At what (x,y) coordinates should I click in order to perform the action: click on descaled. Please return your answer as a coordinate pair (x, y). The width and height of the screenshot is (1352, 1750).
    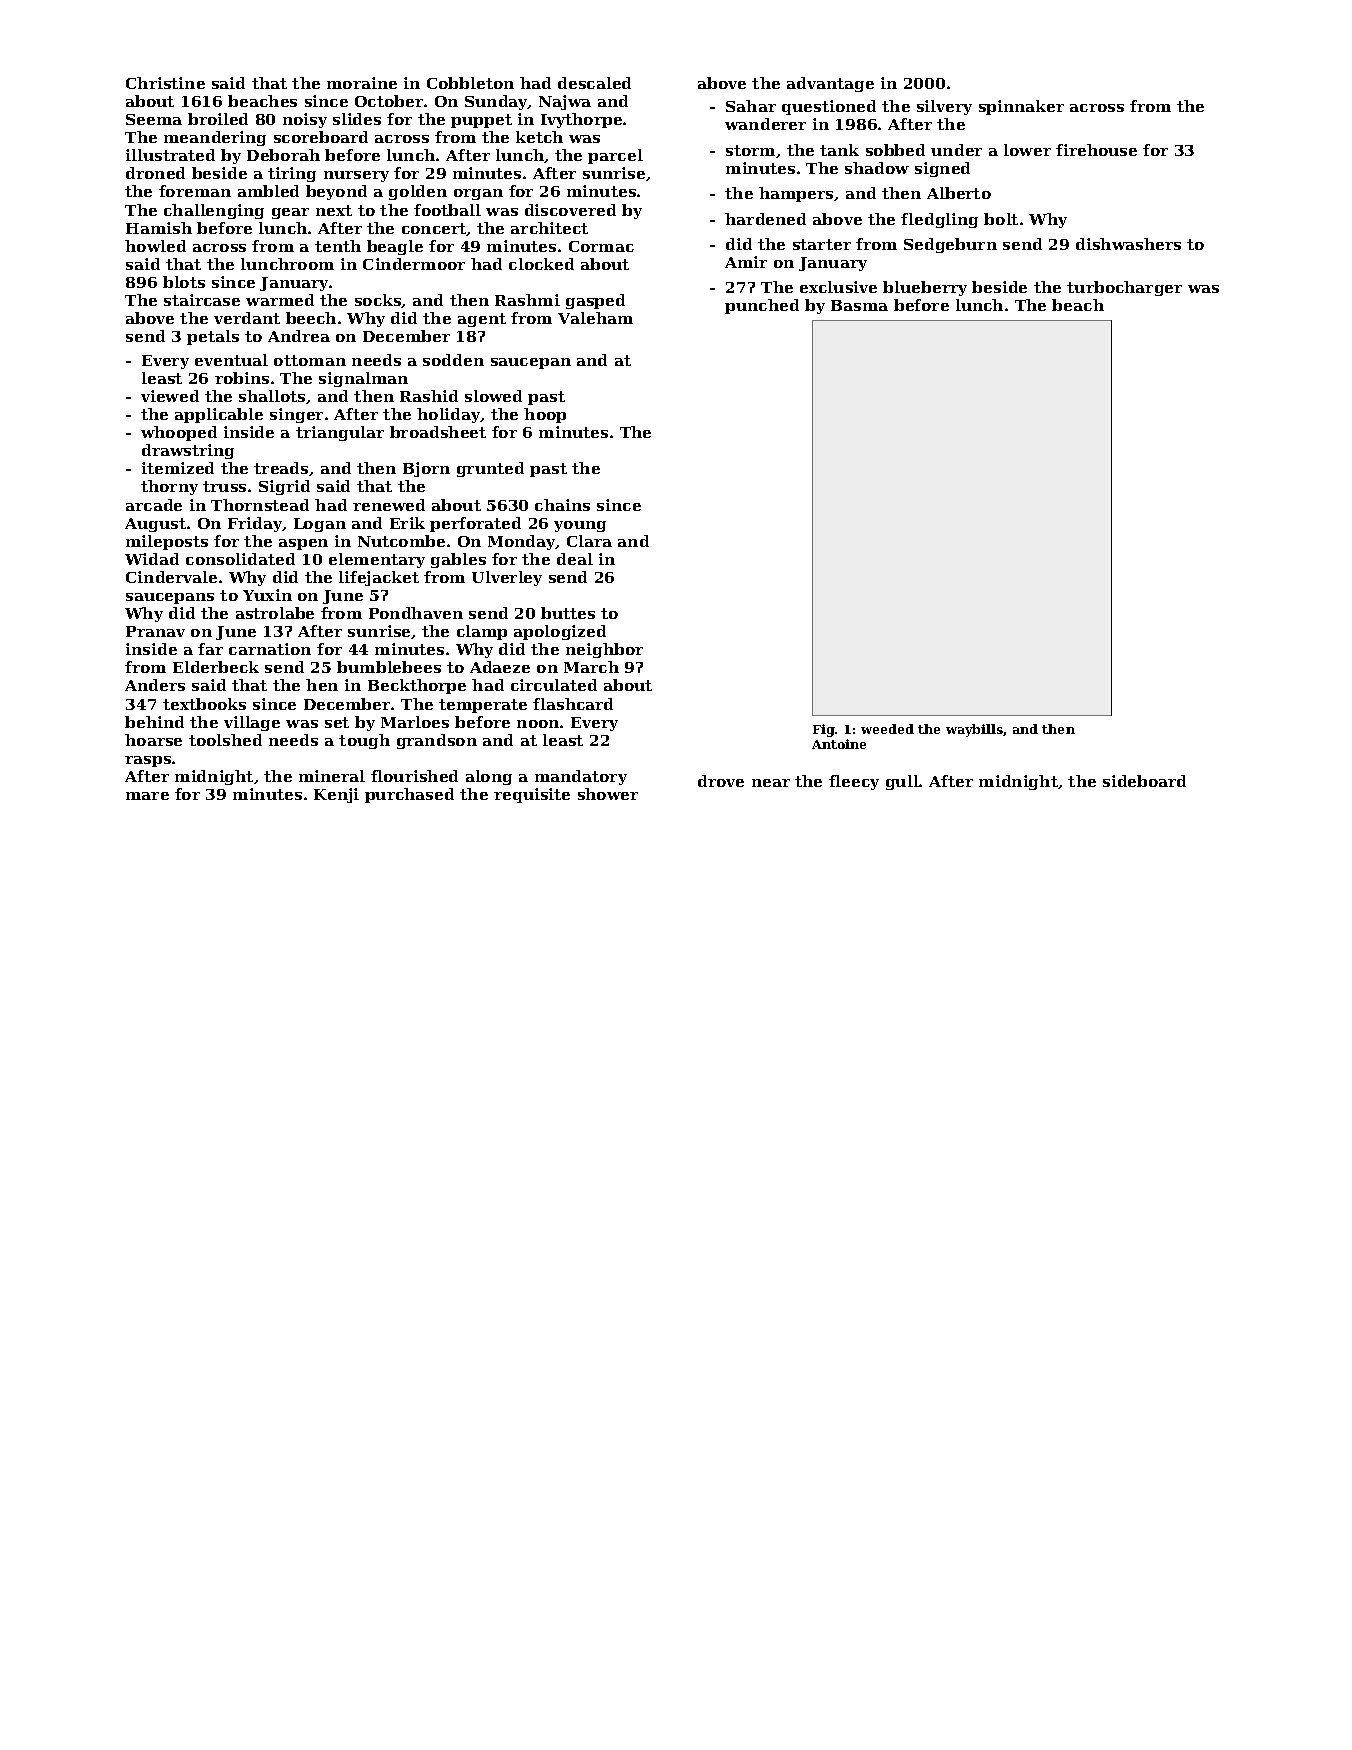
    Looking at the image, I should click on (594, 83).
